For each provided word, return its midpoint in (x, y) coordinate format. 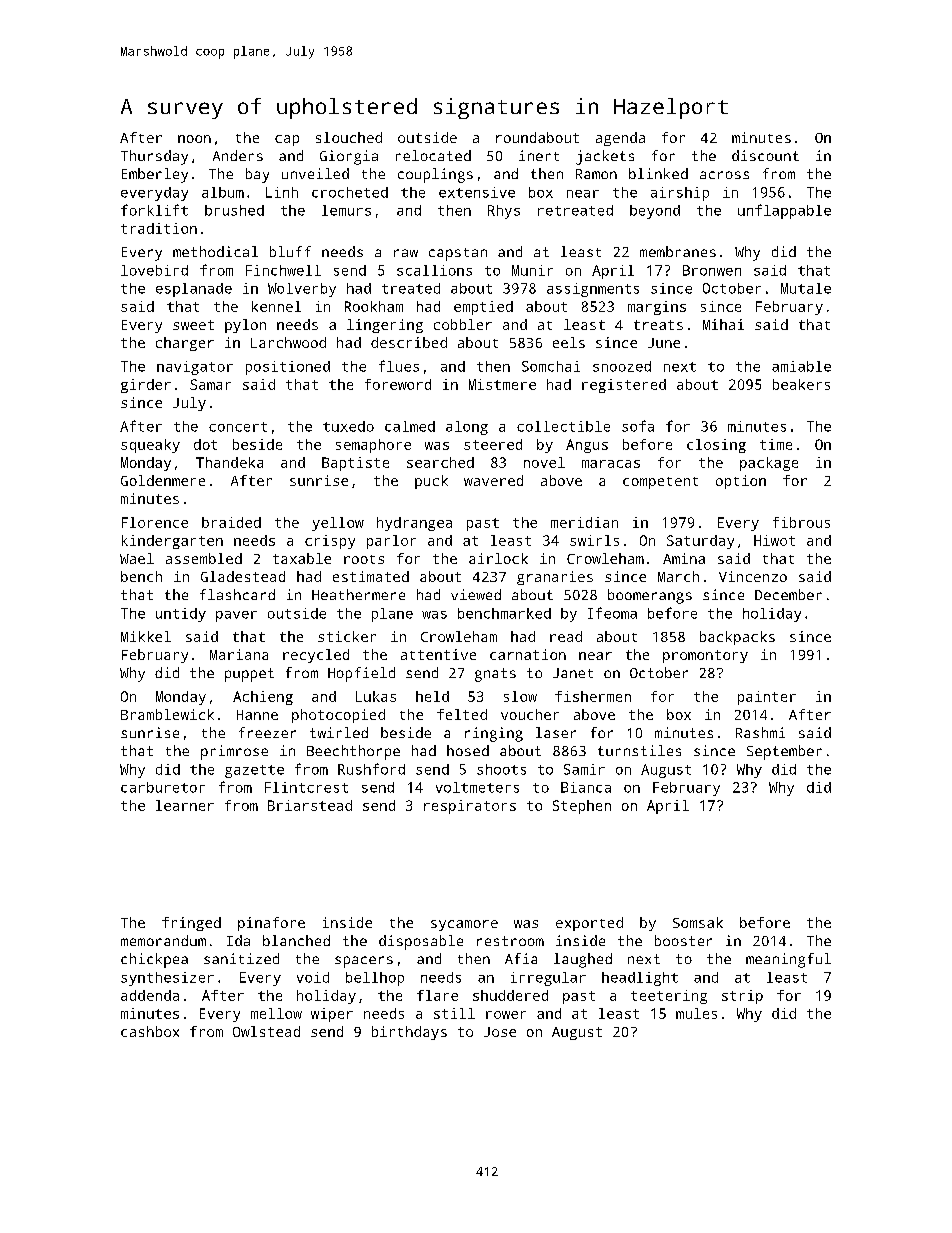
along (467, 428)
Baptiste (355, 464)
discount (765, 155)
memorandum (163, 940)
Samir (584, 769)
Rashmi (760, 732)
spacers (364, 962)
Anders (238, 155)
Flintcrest (306, 787)
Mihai (723, 324)
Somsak (698, 922)
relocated (433, 155)
